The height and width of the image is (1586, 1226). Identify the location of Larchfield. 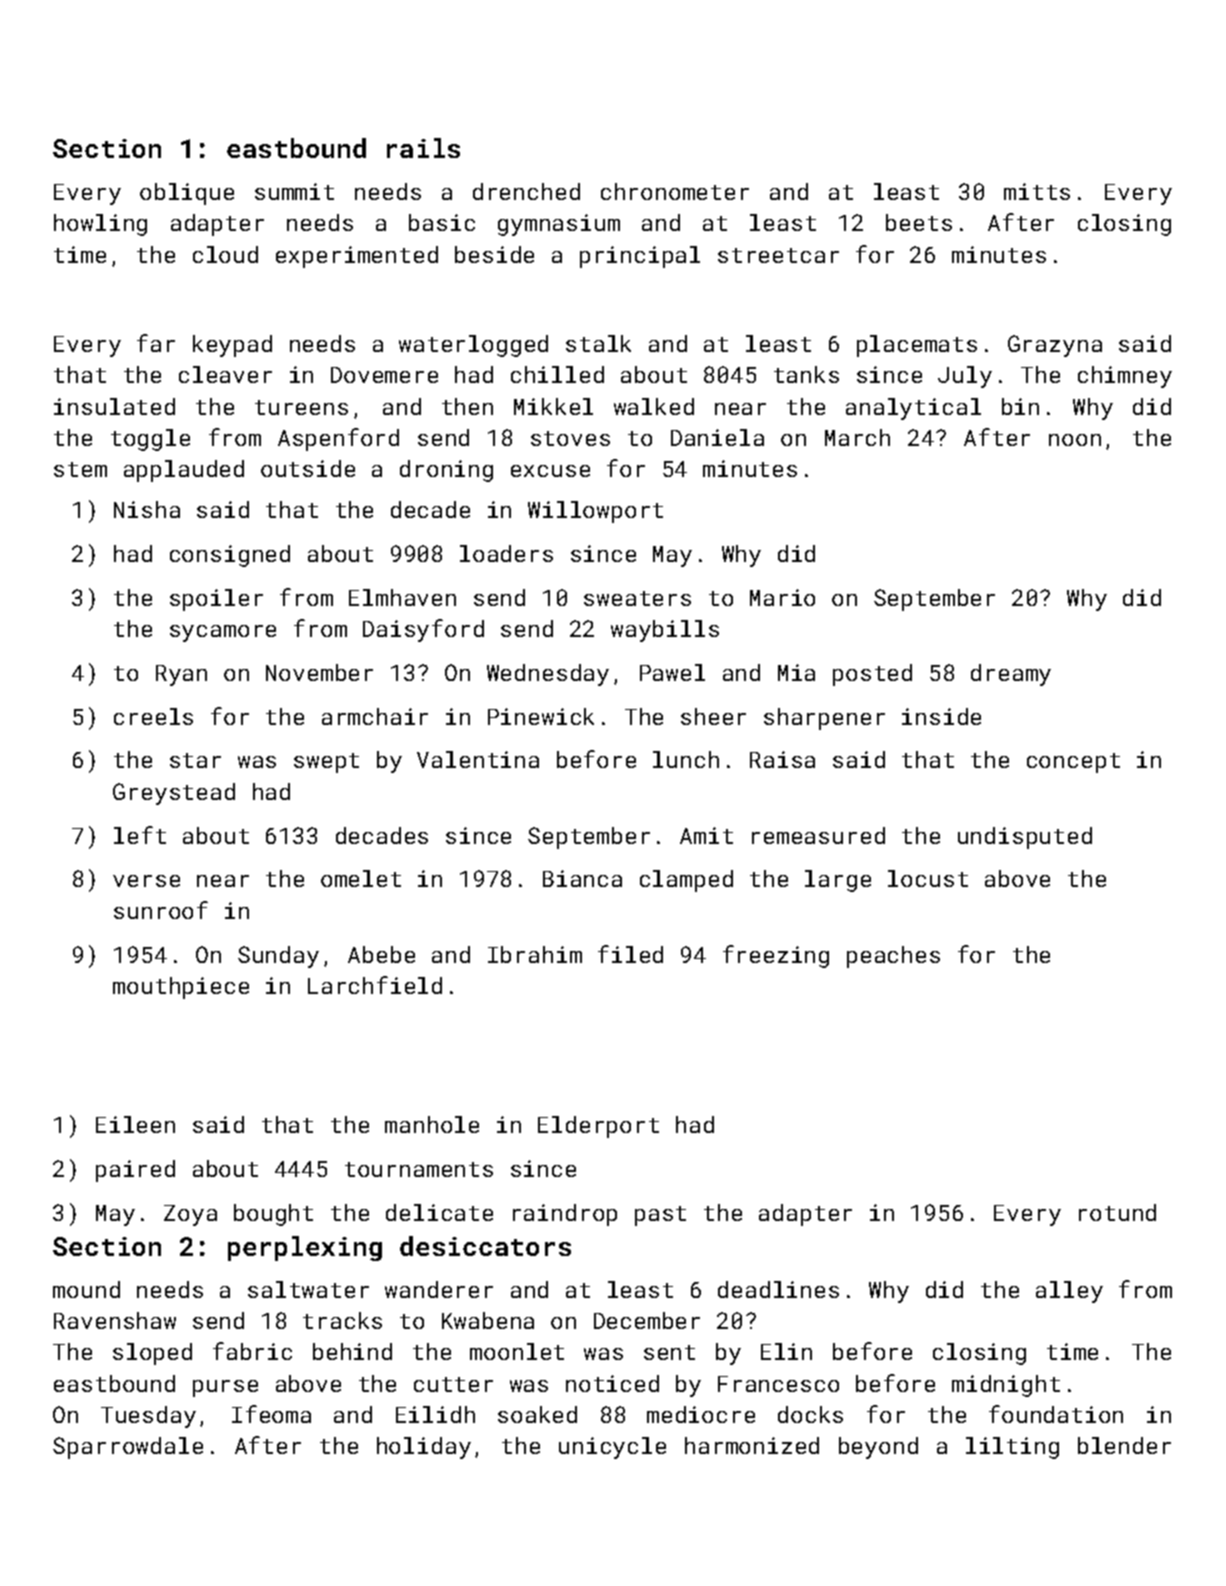
(375, 985).
